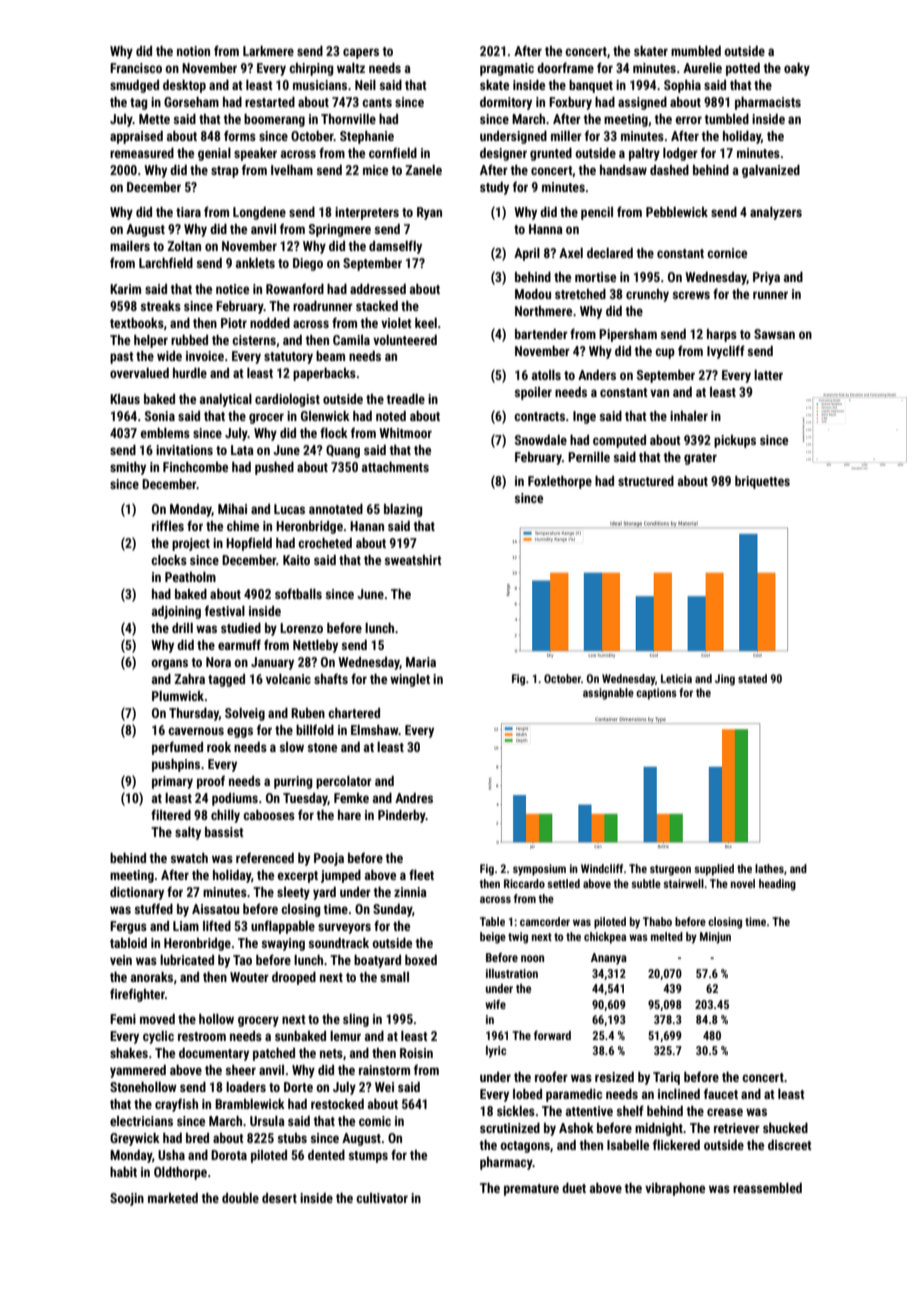 The image size is (924, 1308). What do you see at coordinates (696, 51) in the document?
I see `mumbled` at bounding box center [696, 51].
